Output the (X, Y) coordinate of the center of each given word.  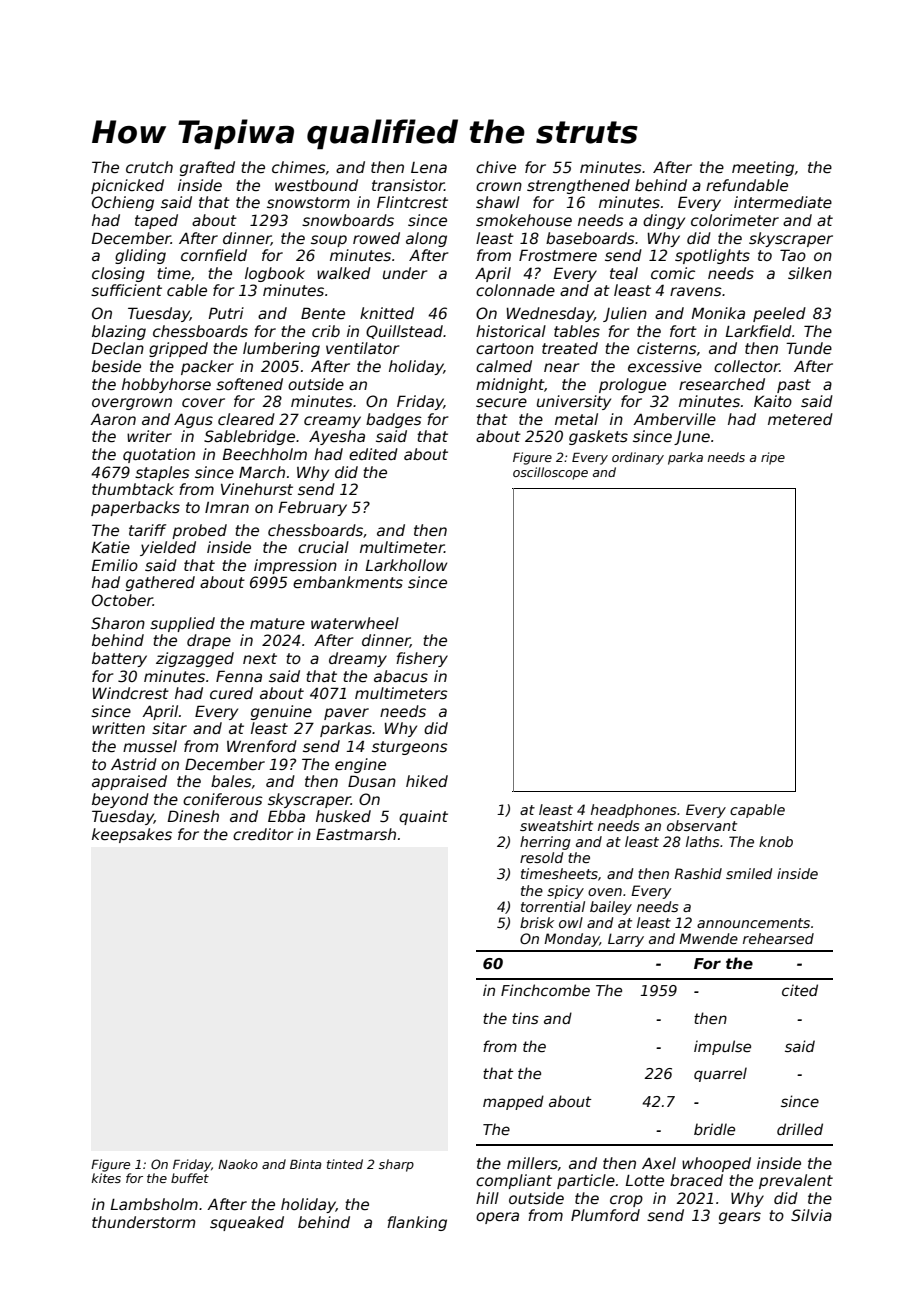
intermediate (783, 202)
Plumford (605, 1215)
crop (626, 1201)
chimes (299, 167)
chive (496, 167)
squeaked (247, 1223)
